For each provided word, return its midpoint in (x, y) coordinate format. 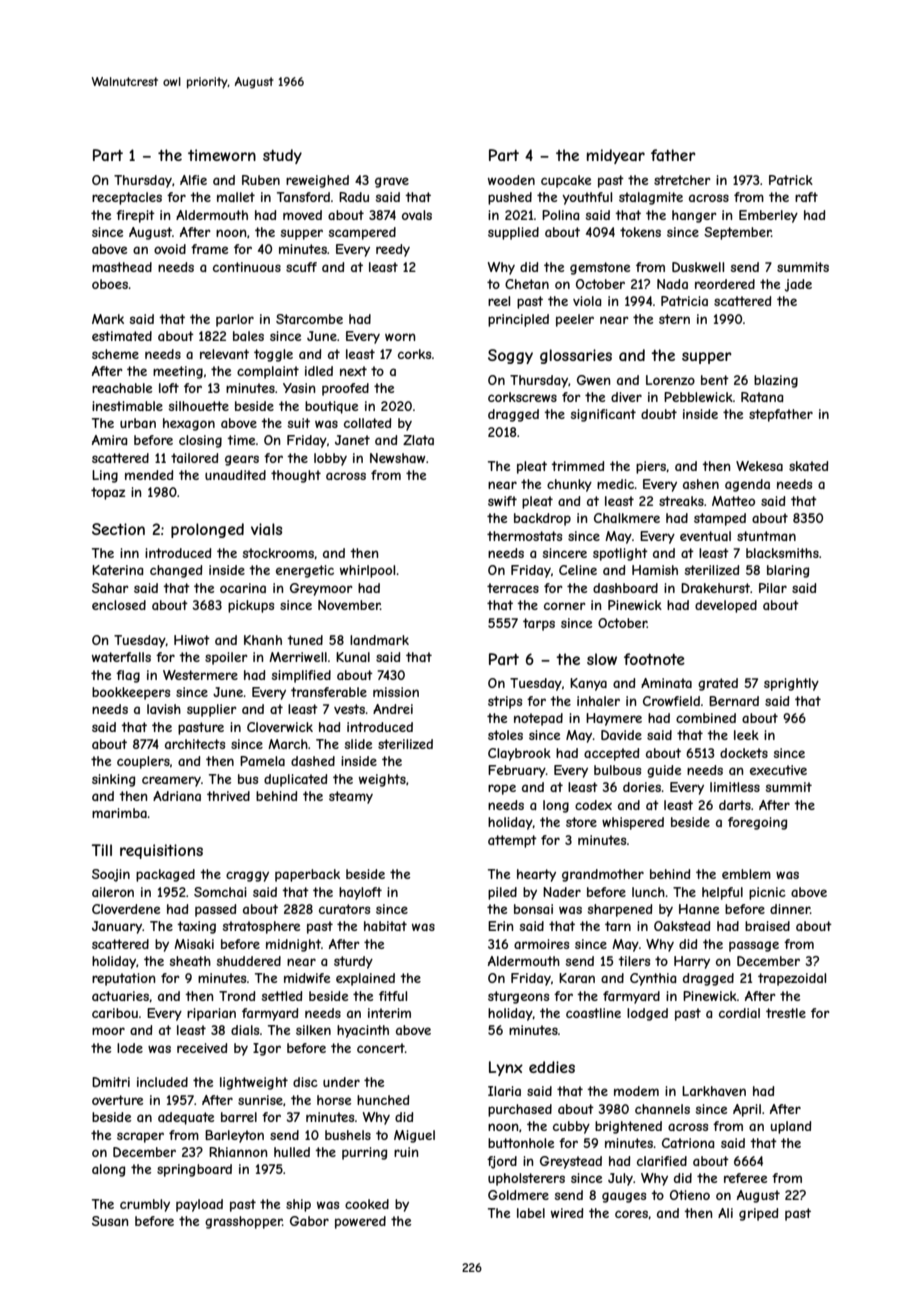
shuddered (249, 961)
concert (381, 1048)
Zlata (418, 440)
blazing (776, 381)
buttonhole (521, 1143)
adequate (186, 1118)
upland (791, 1127)
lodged (647, 1014)
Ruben (261, 180)
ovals (417, 215)
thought (296, 476)
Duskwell (698, 267)
